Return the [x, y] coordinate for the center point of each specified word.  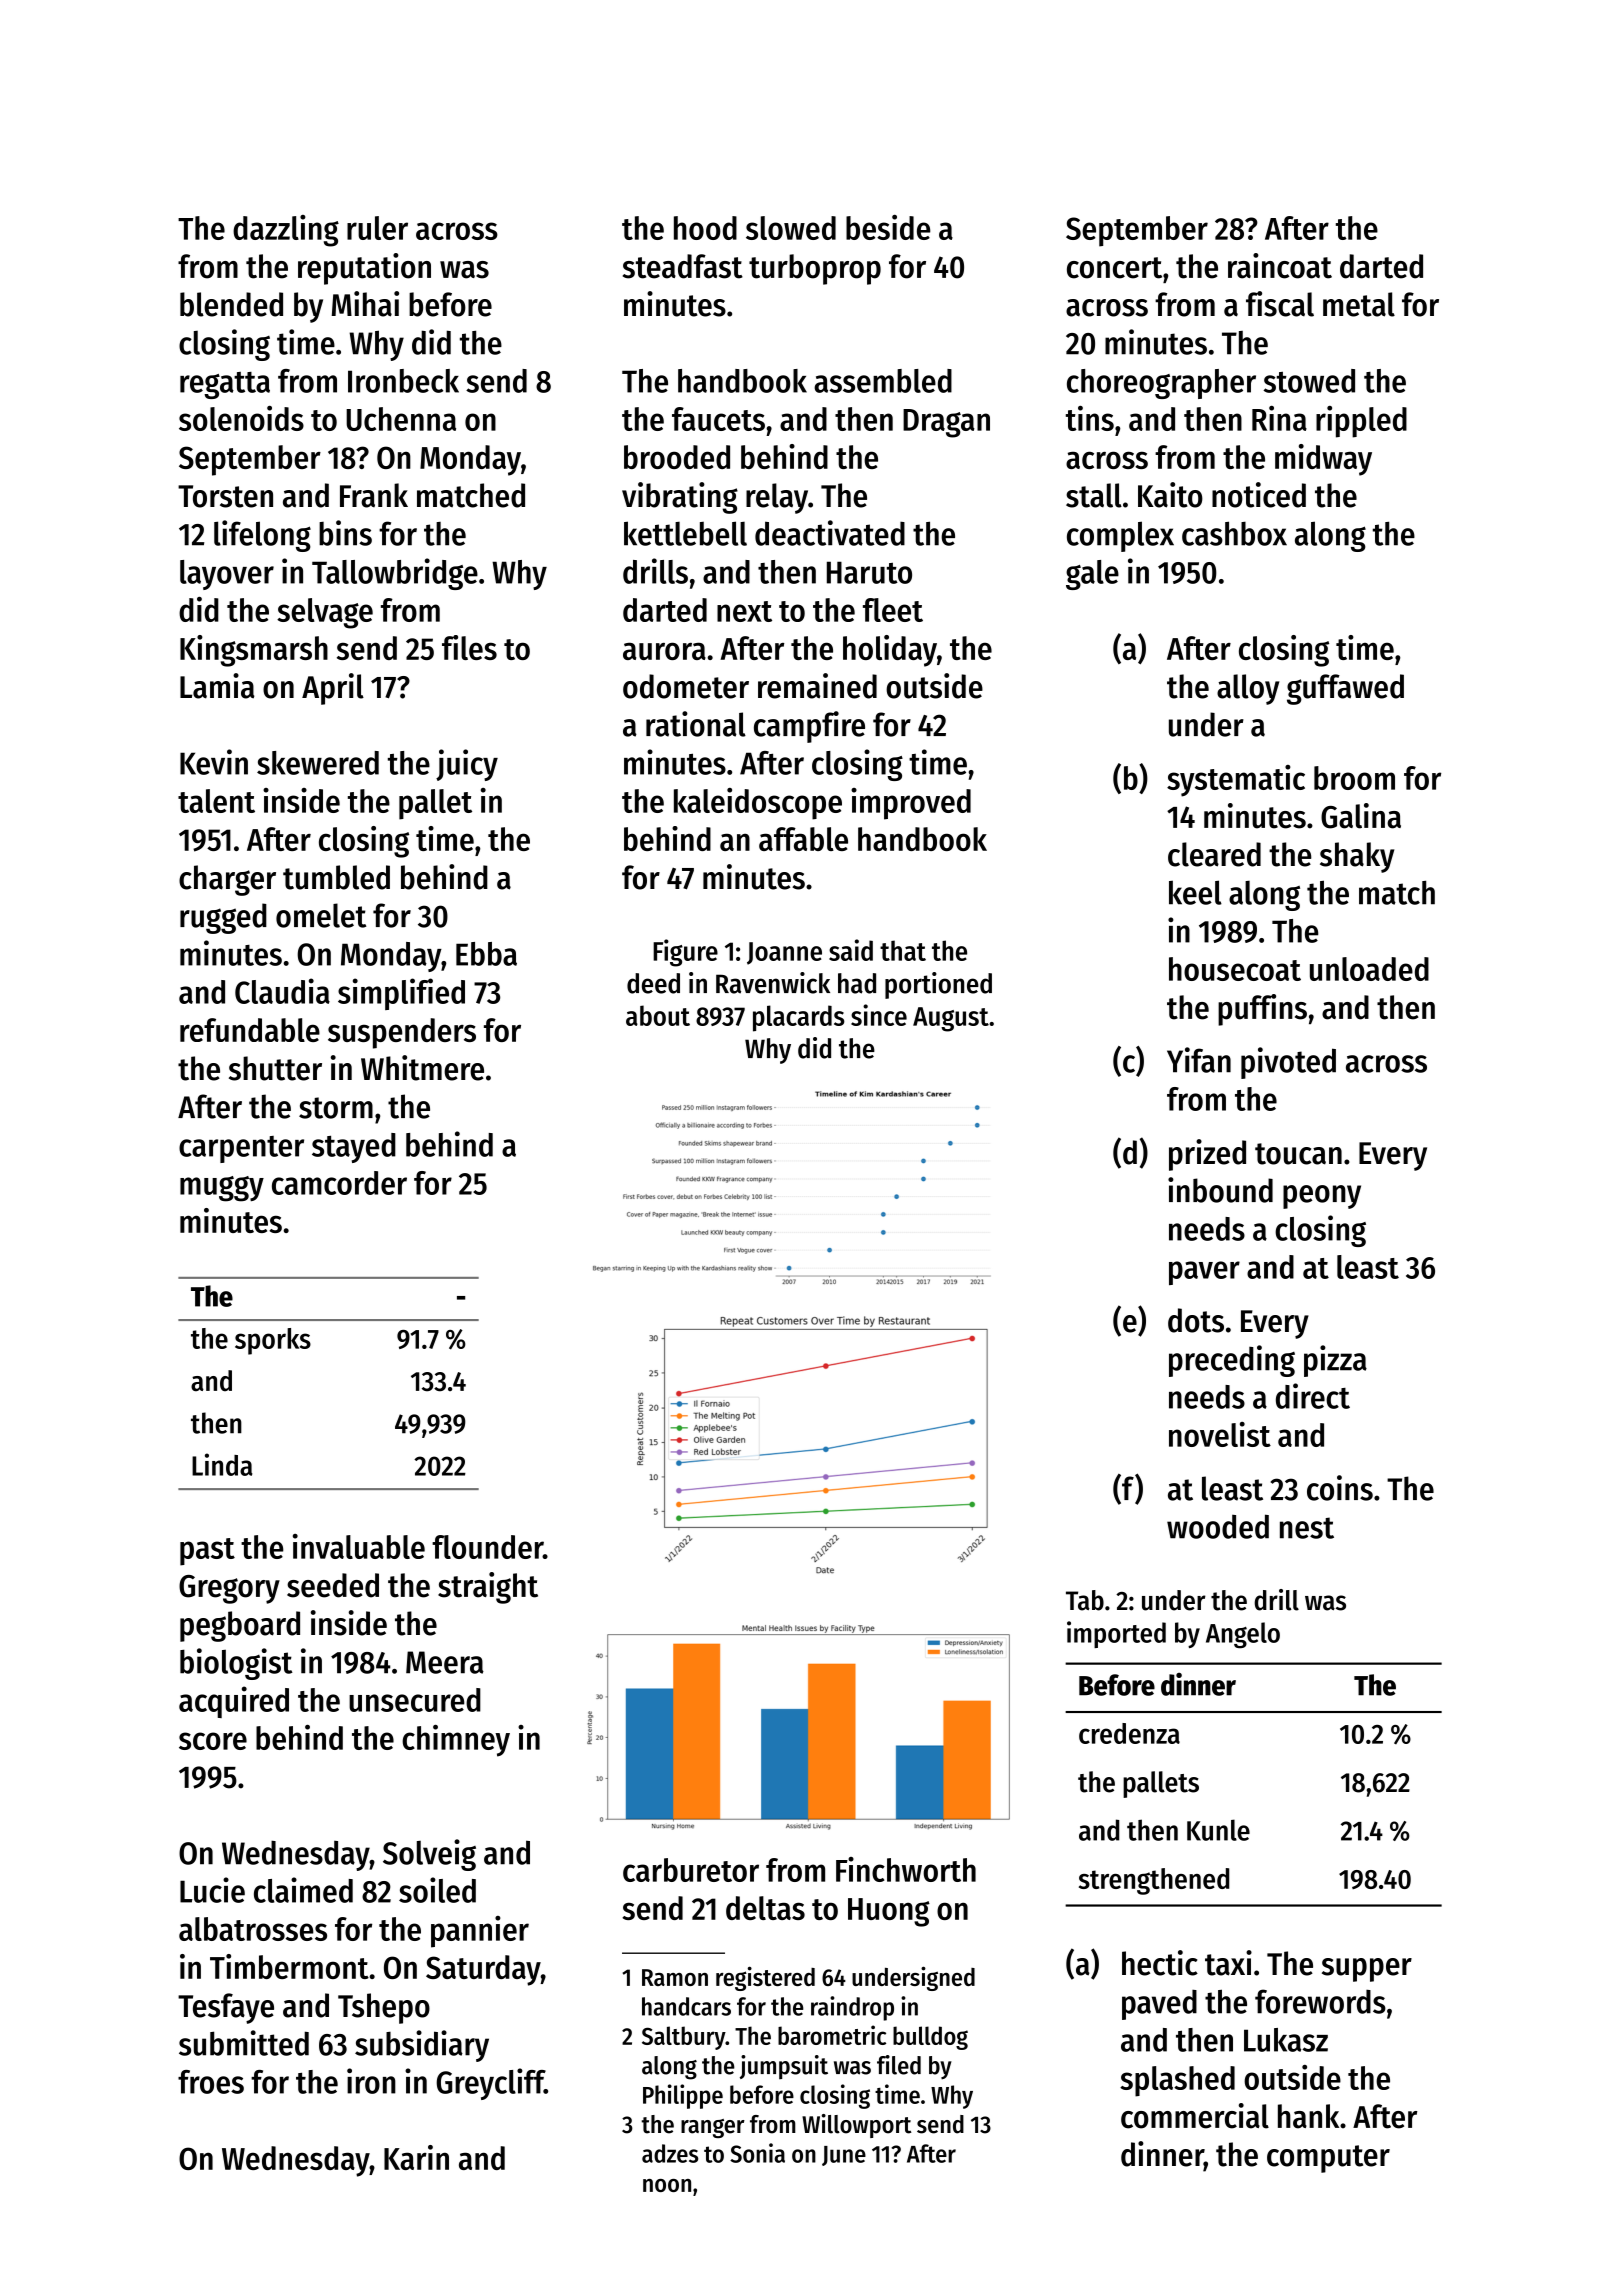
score [213, 1741]
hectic [1160, 1963]
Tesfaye [226, 2008]
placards [799, 1018]
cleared [1214, 854]
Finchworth [906, 1869]
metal [1359, 304]
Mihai [365, 304]
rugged [223, 918]
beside [888, 227]
